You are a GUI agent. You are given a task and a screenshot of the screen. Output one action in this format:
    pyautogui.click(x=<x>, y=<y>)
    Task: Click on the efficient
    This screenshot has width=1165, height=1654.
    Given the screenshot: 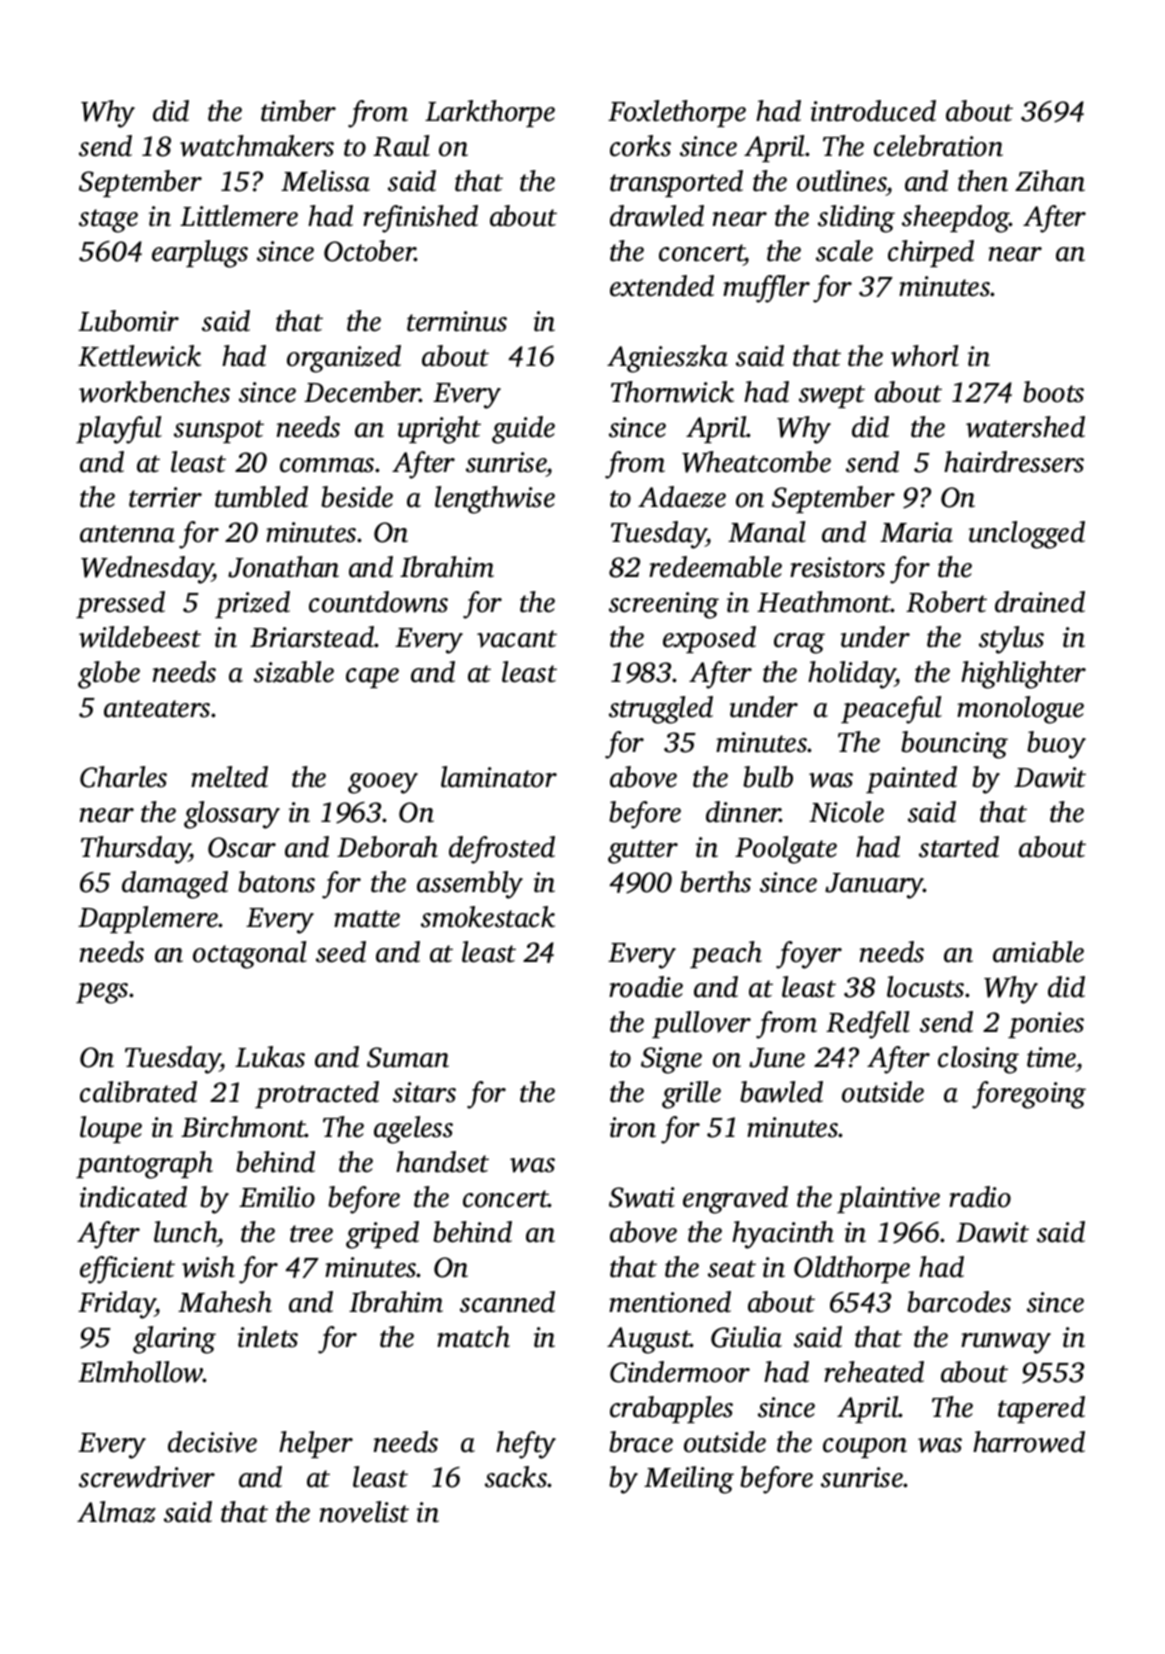 What is the action you would take?
    pyautogui.click(x=127, y=1270)
